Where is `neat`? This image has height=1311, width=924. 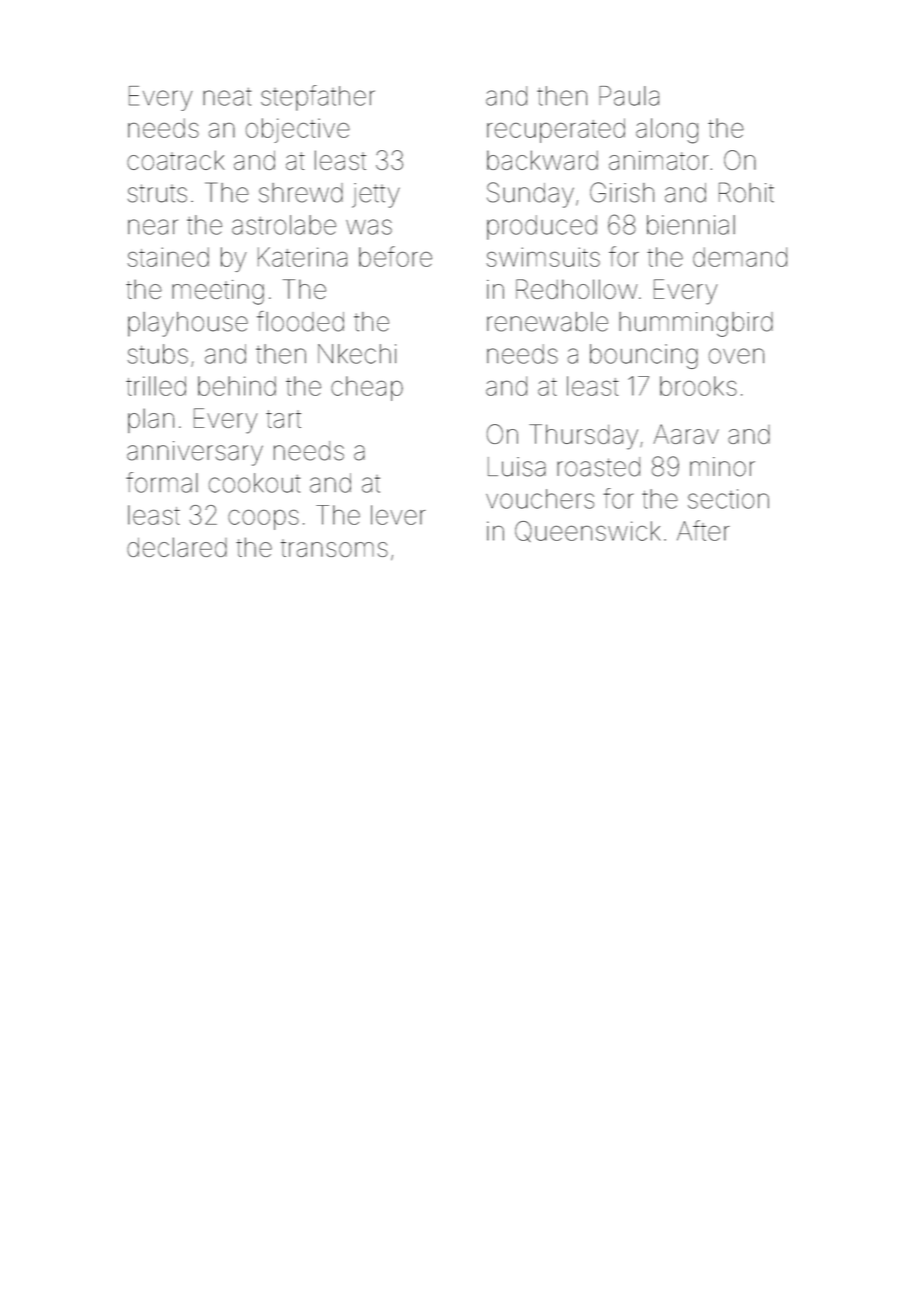
neat is located at coordinates (227, 97).
